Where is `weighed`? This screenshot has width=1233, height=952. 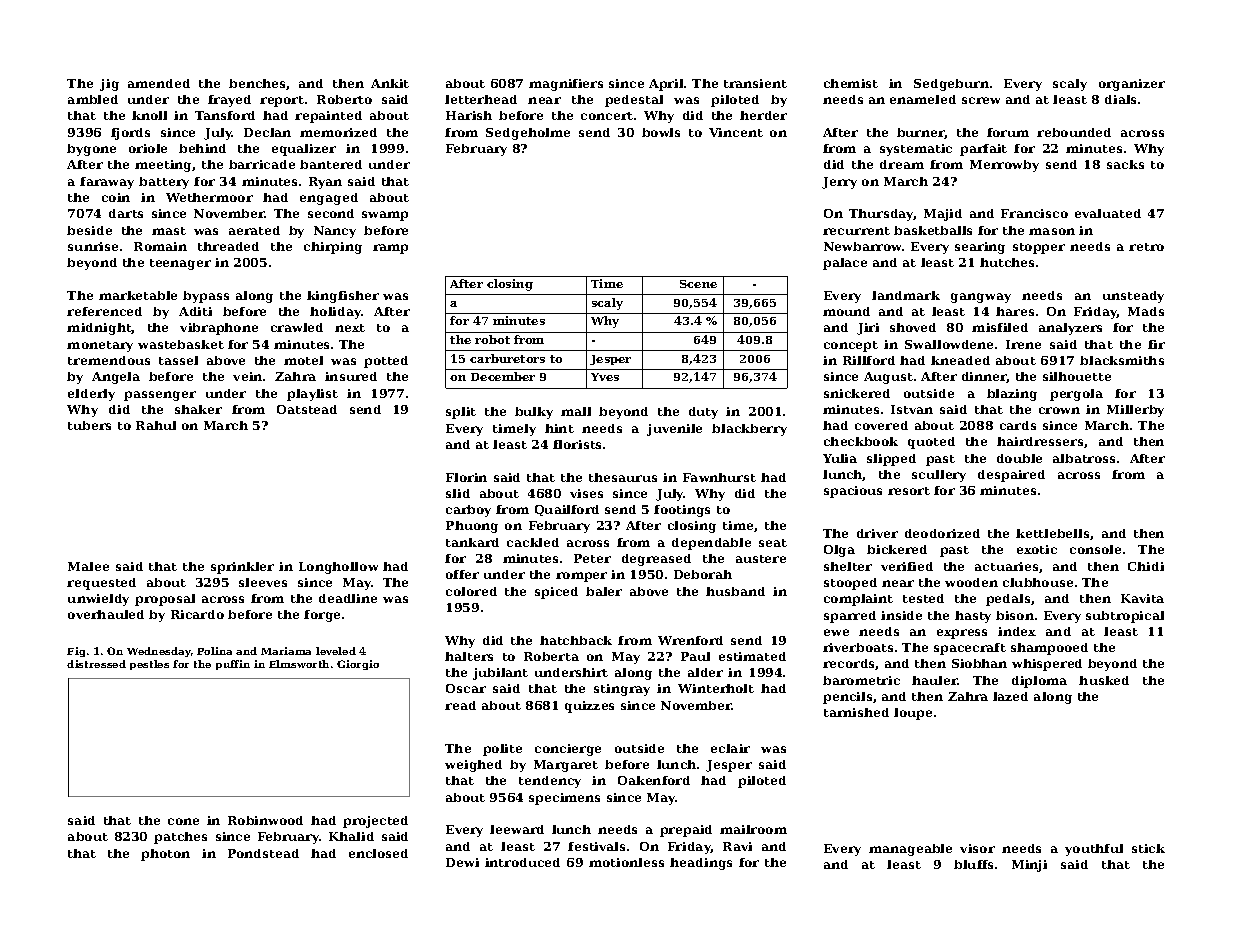
weighed is located at coordinates (473, 766).
